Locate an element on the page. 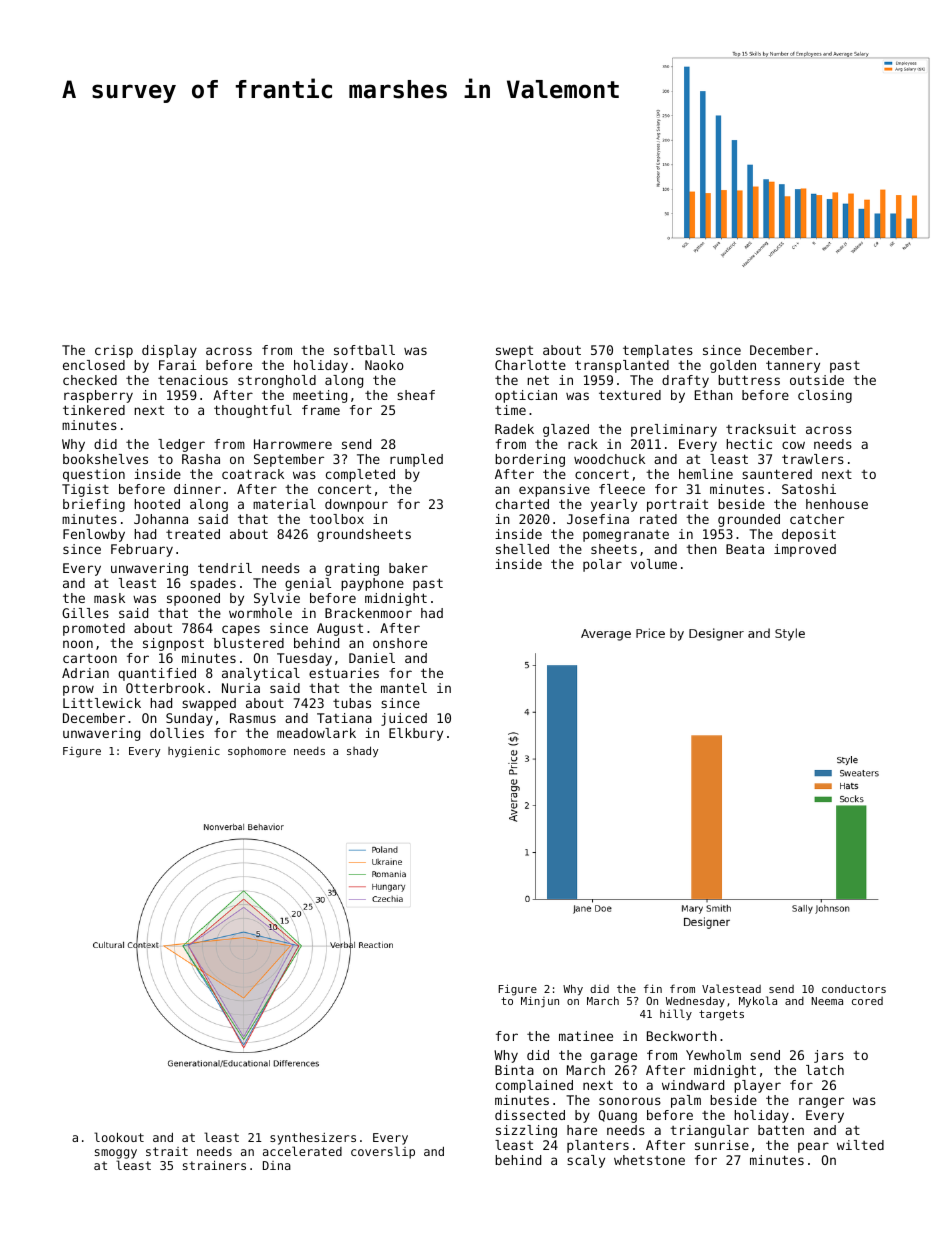 The width and height of the page is (952, 1233). wilted is located at coordinates (860, 1145).
